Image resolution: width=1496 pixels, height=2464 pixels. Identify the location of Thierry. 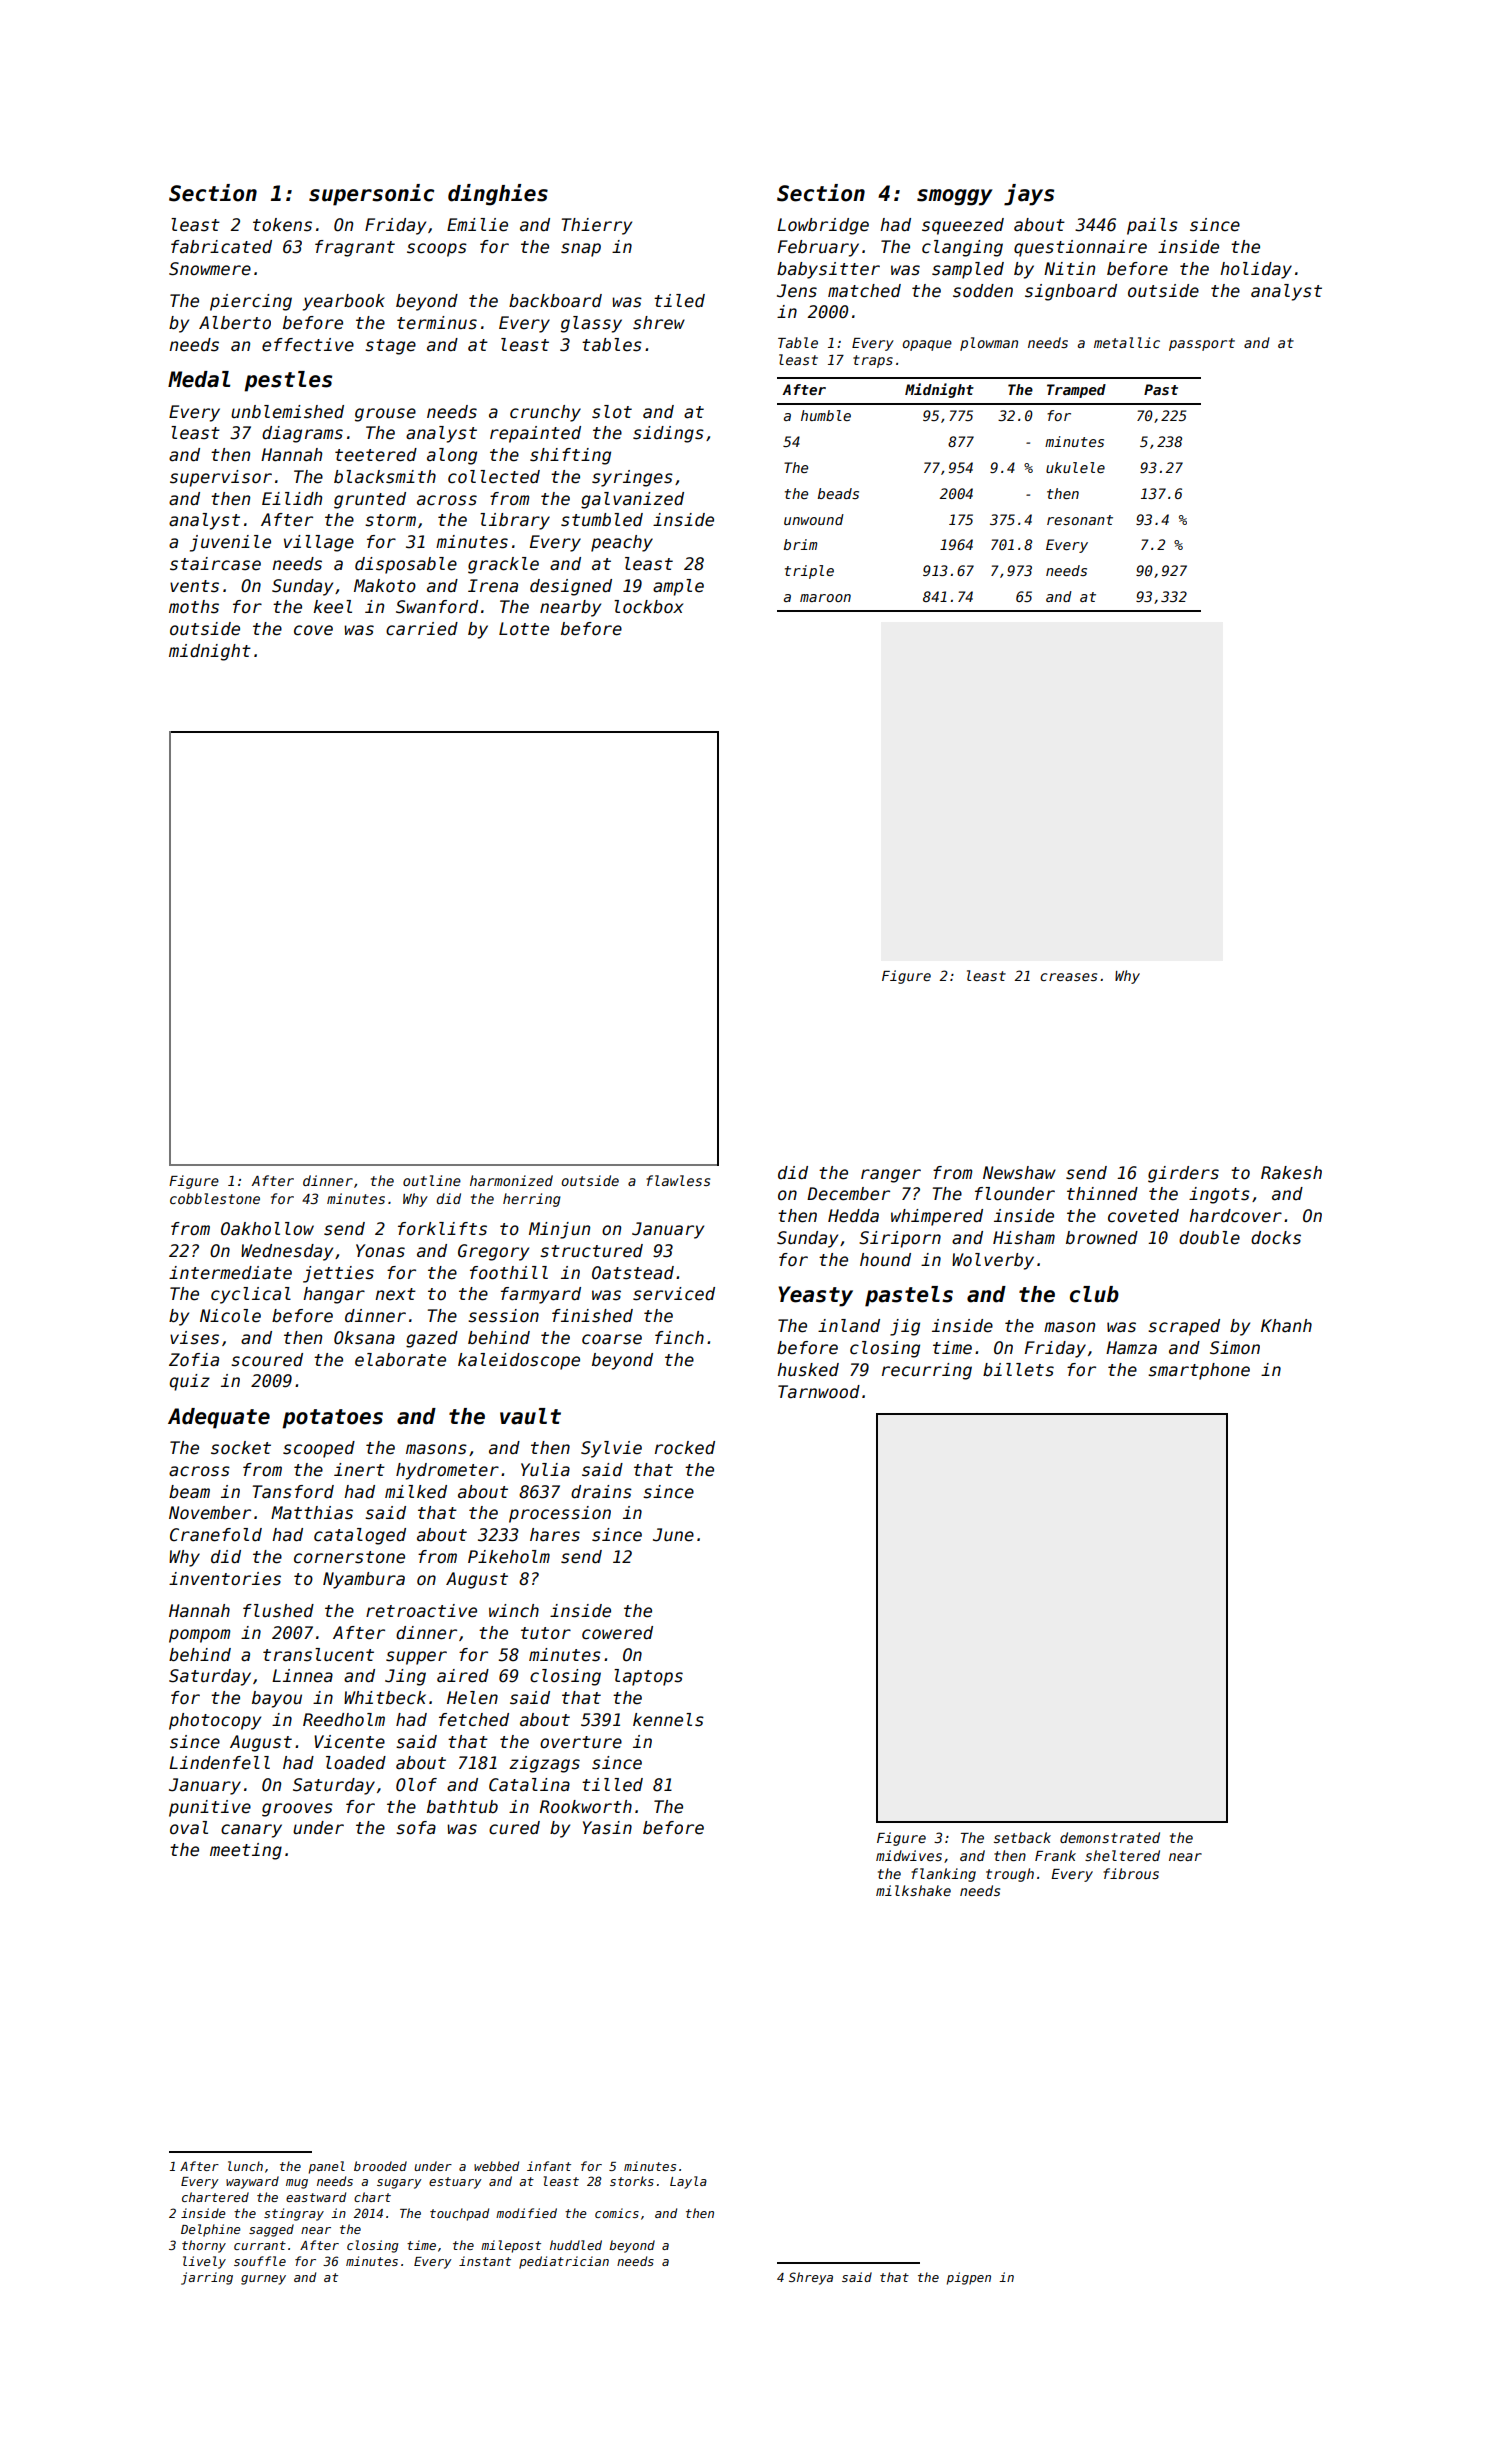
(597, 226).
